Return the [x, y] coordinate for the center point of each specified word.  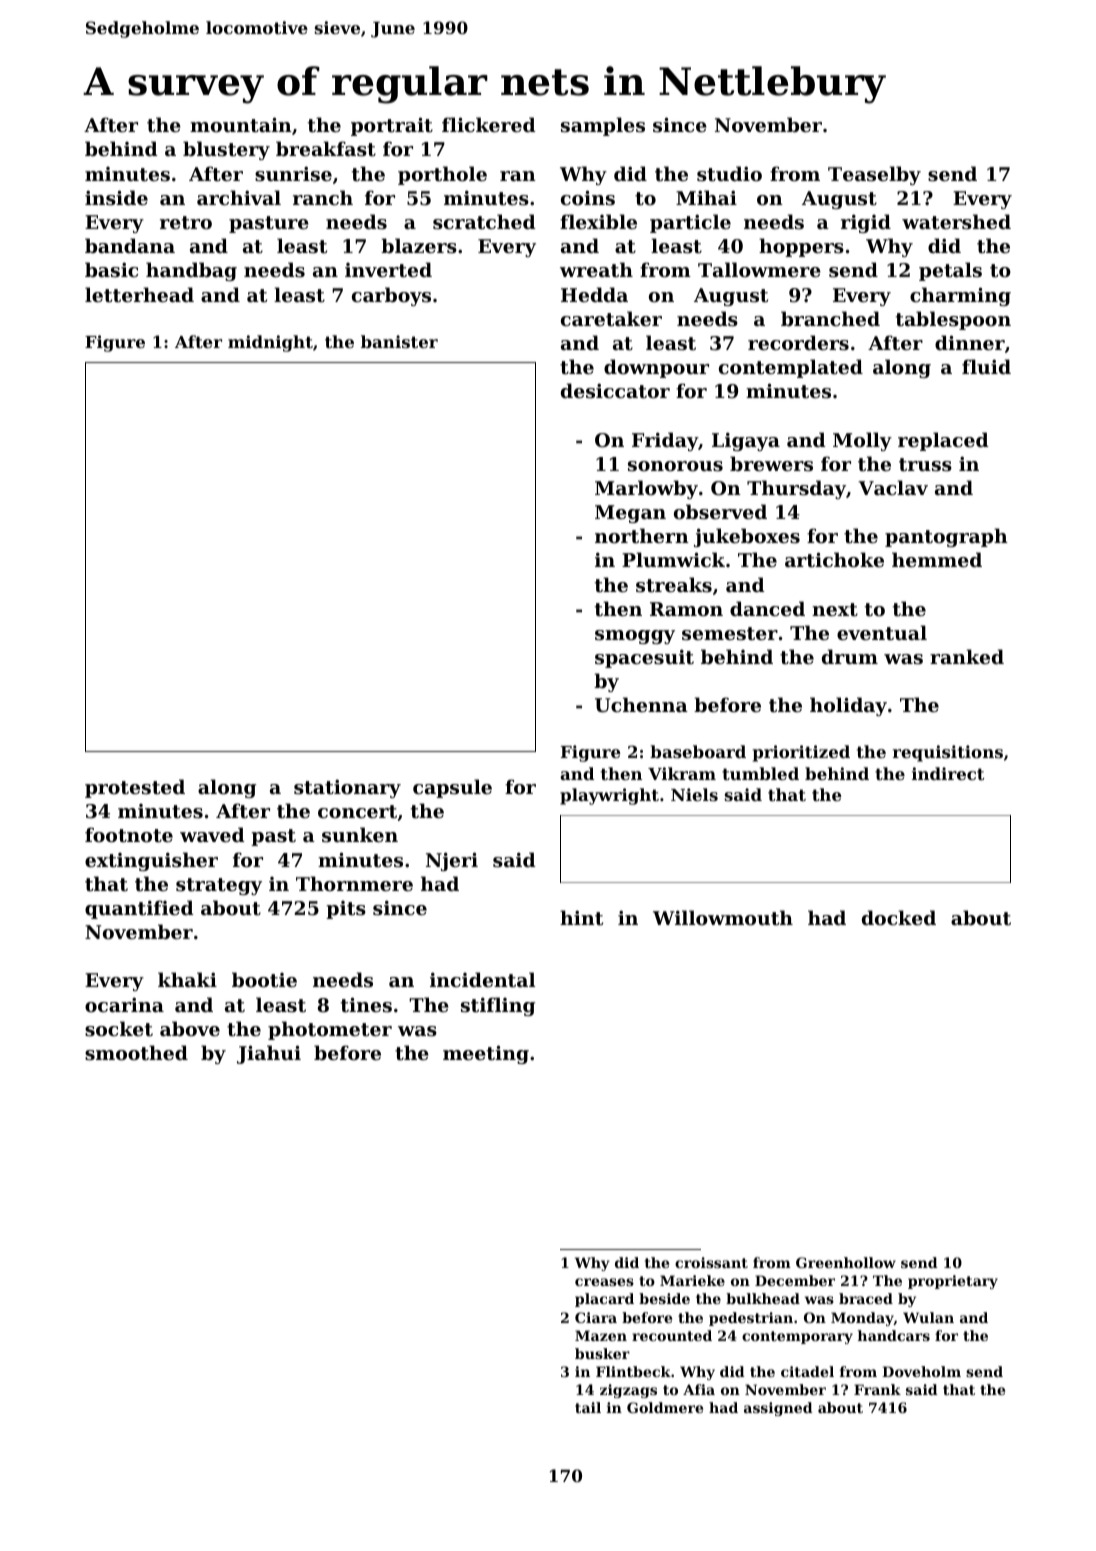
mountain [241, 125]
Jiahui [269, 1054]
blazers [419, 246]
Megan [630, 514]
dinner [970, 342]
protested [135, 788]
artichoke [834, 560]
